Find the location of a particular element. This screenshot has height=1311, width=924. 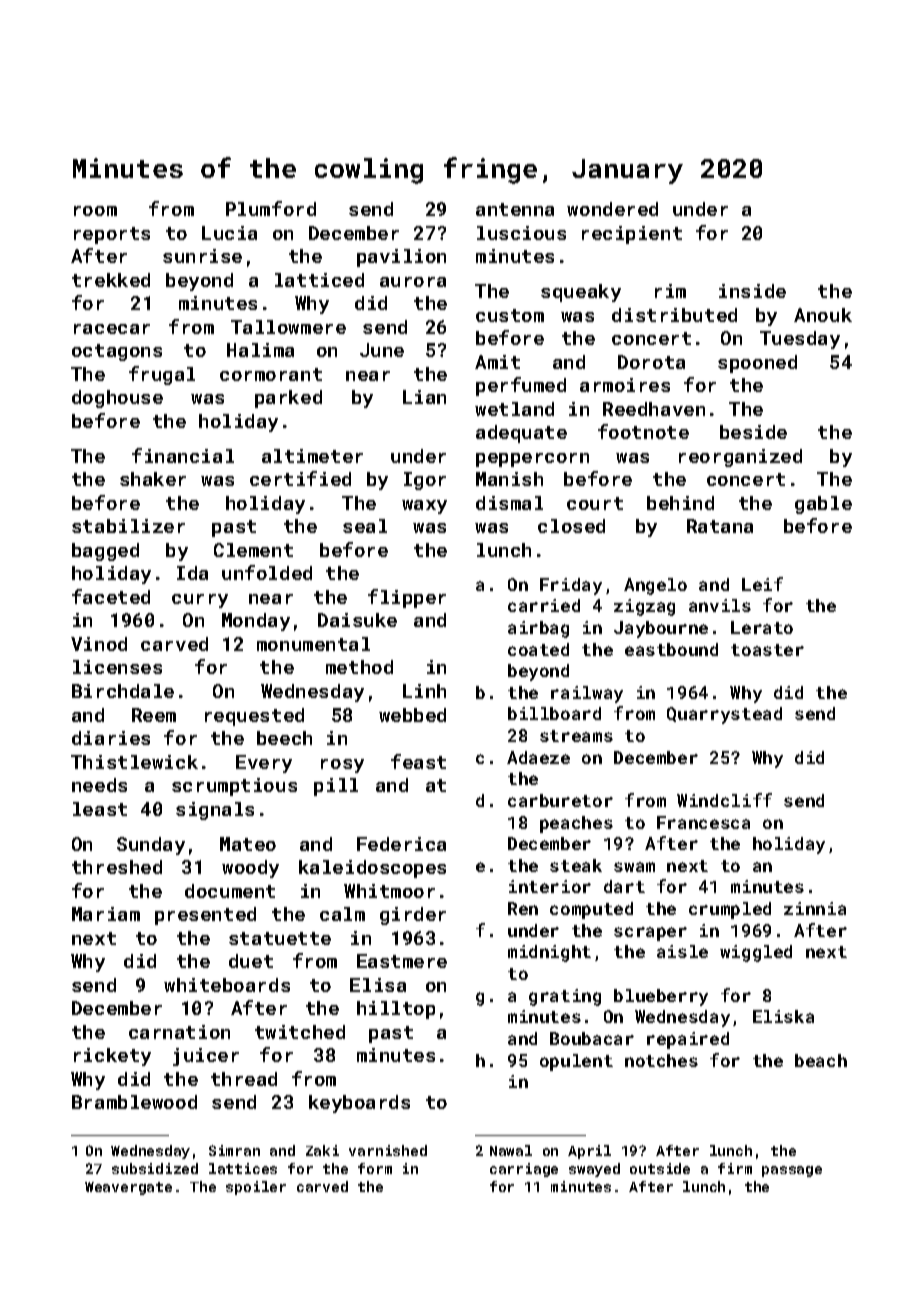

airbag is located at coordinates (538, 629).
